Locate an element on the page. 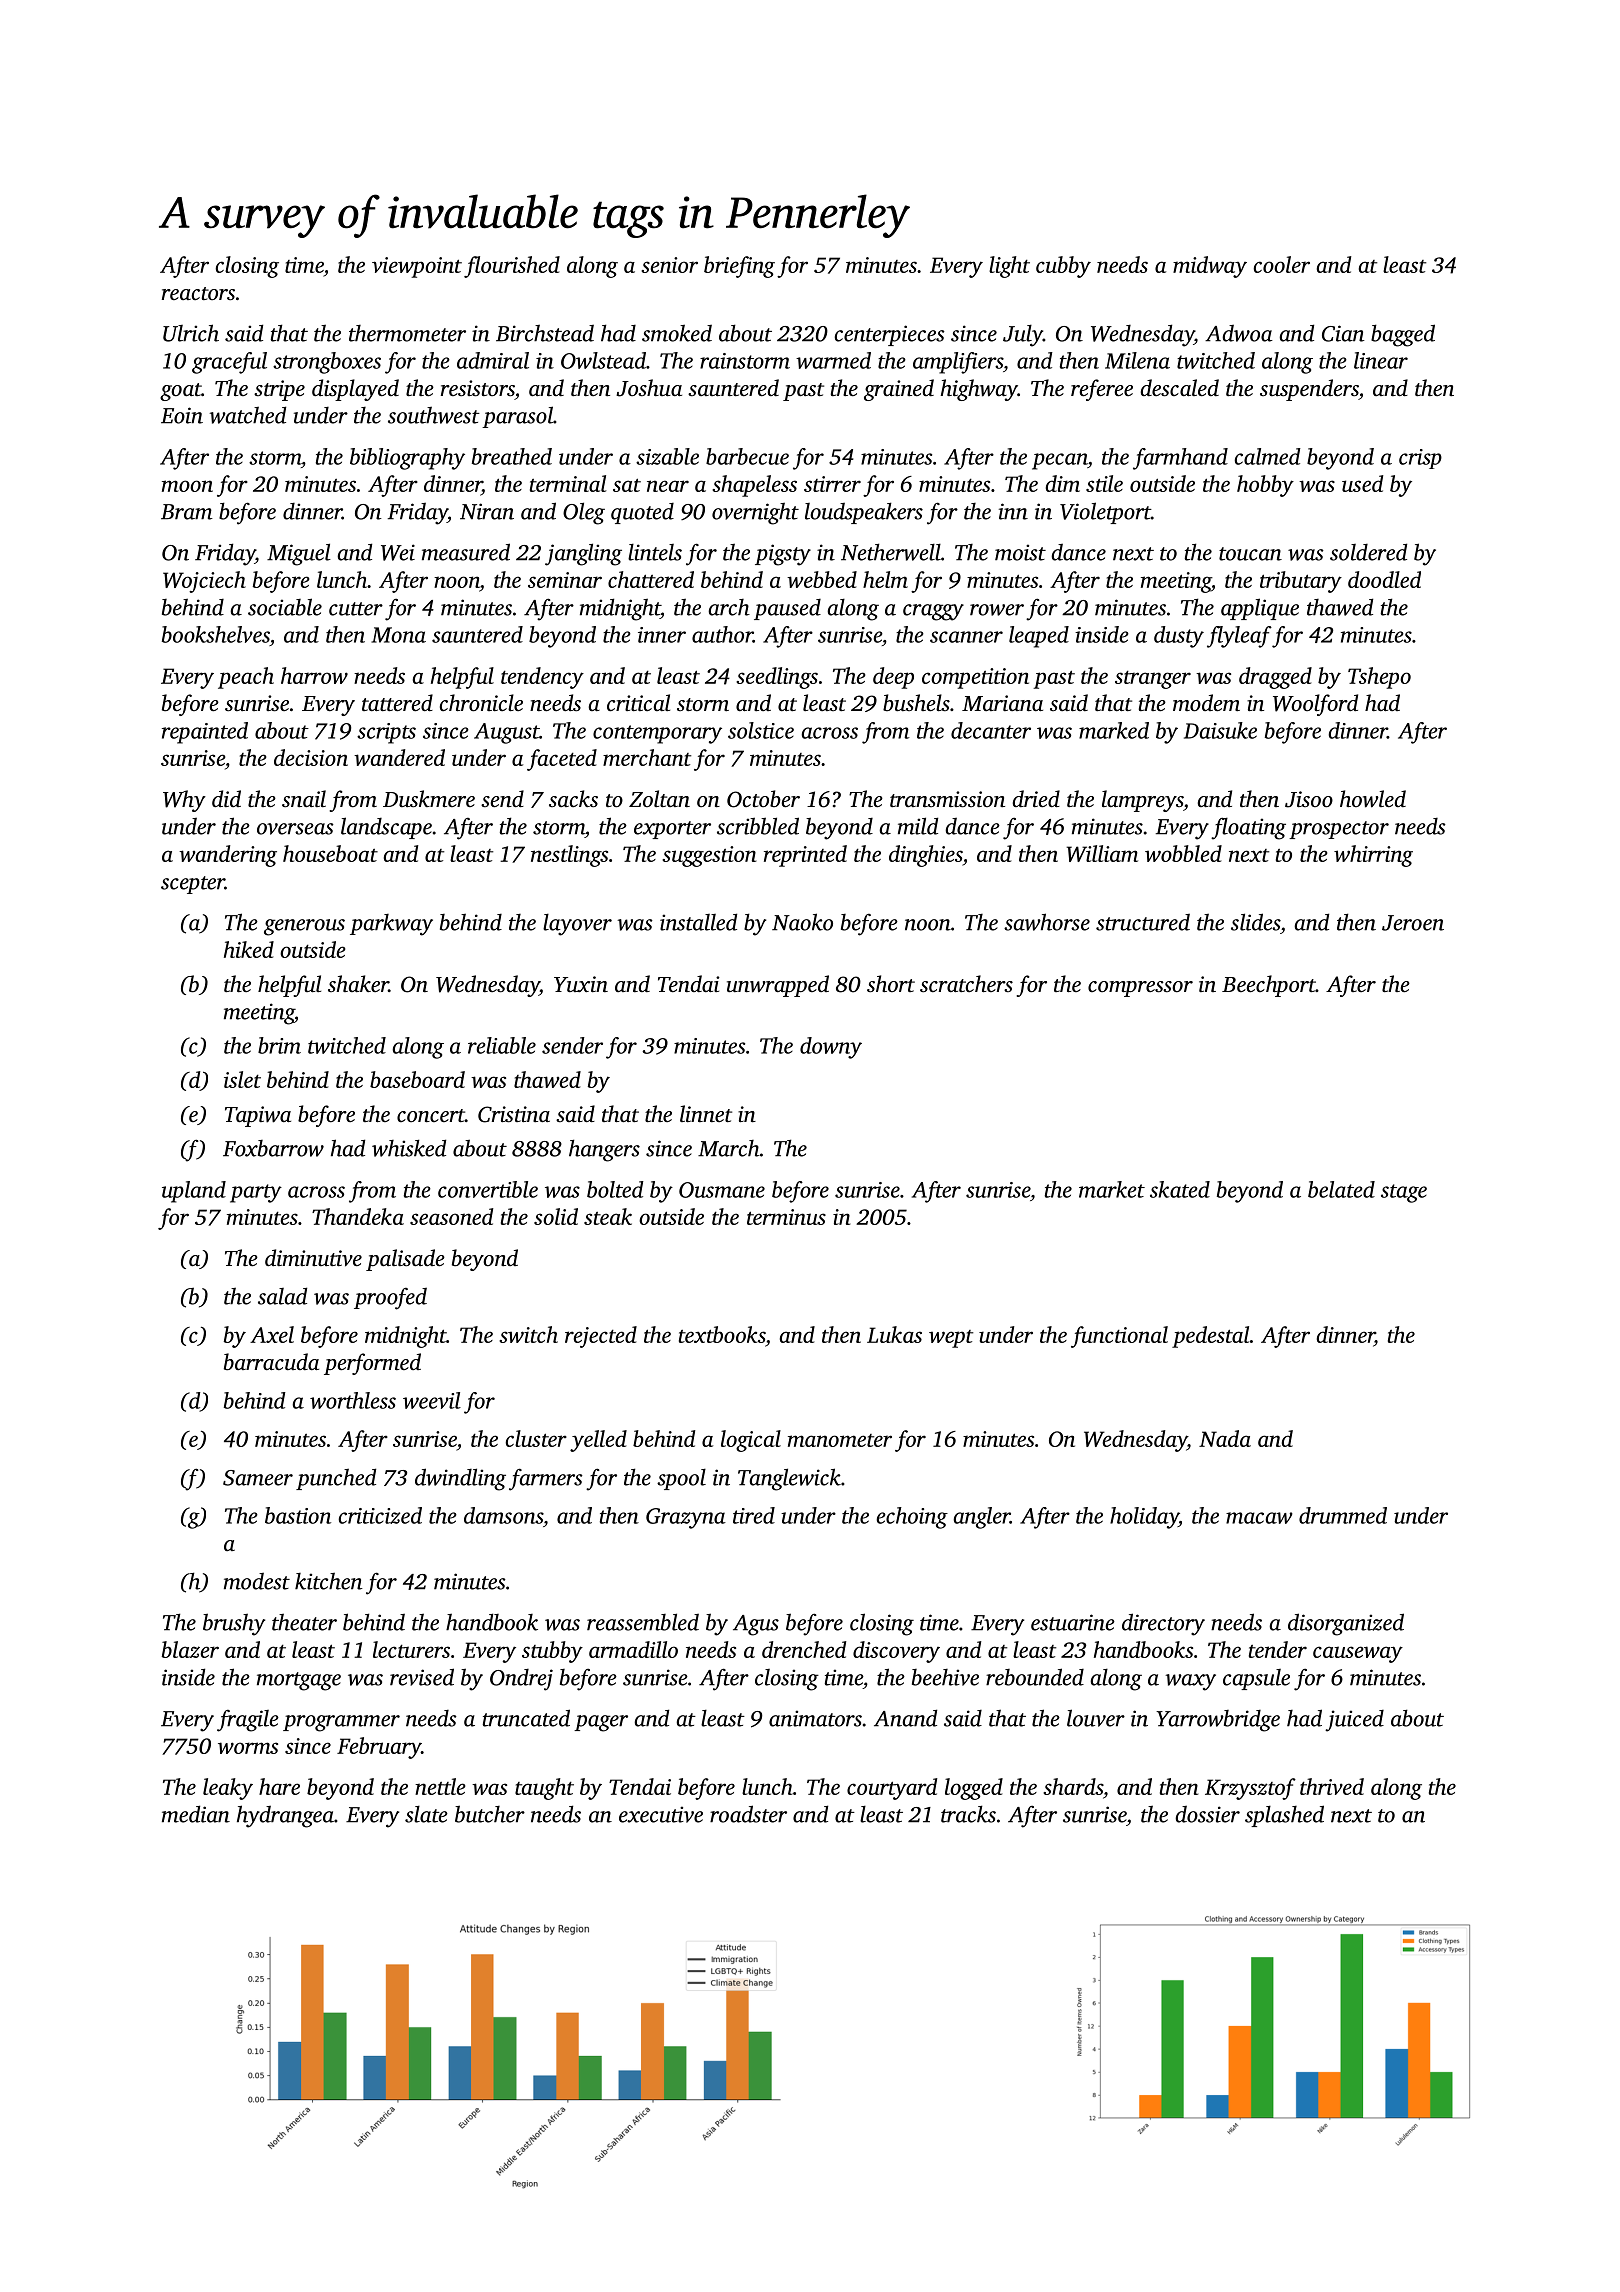  Zoltan is located at coordinates (659, 799).
